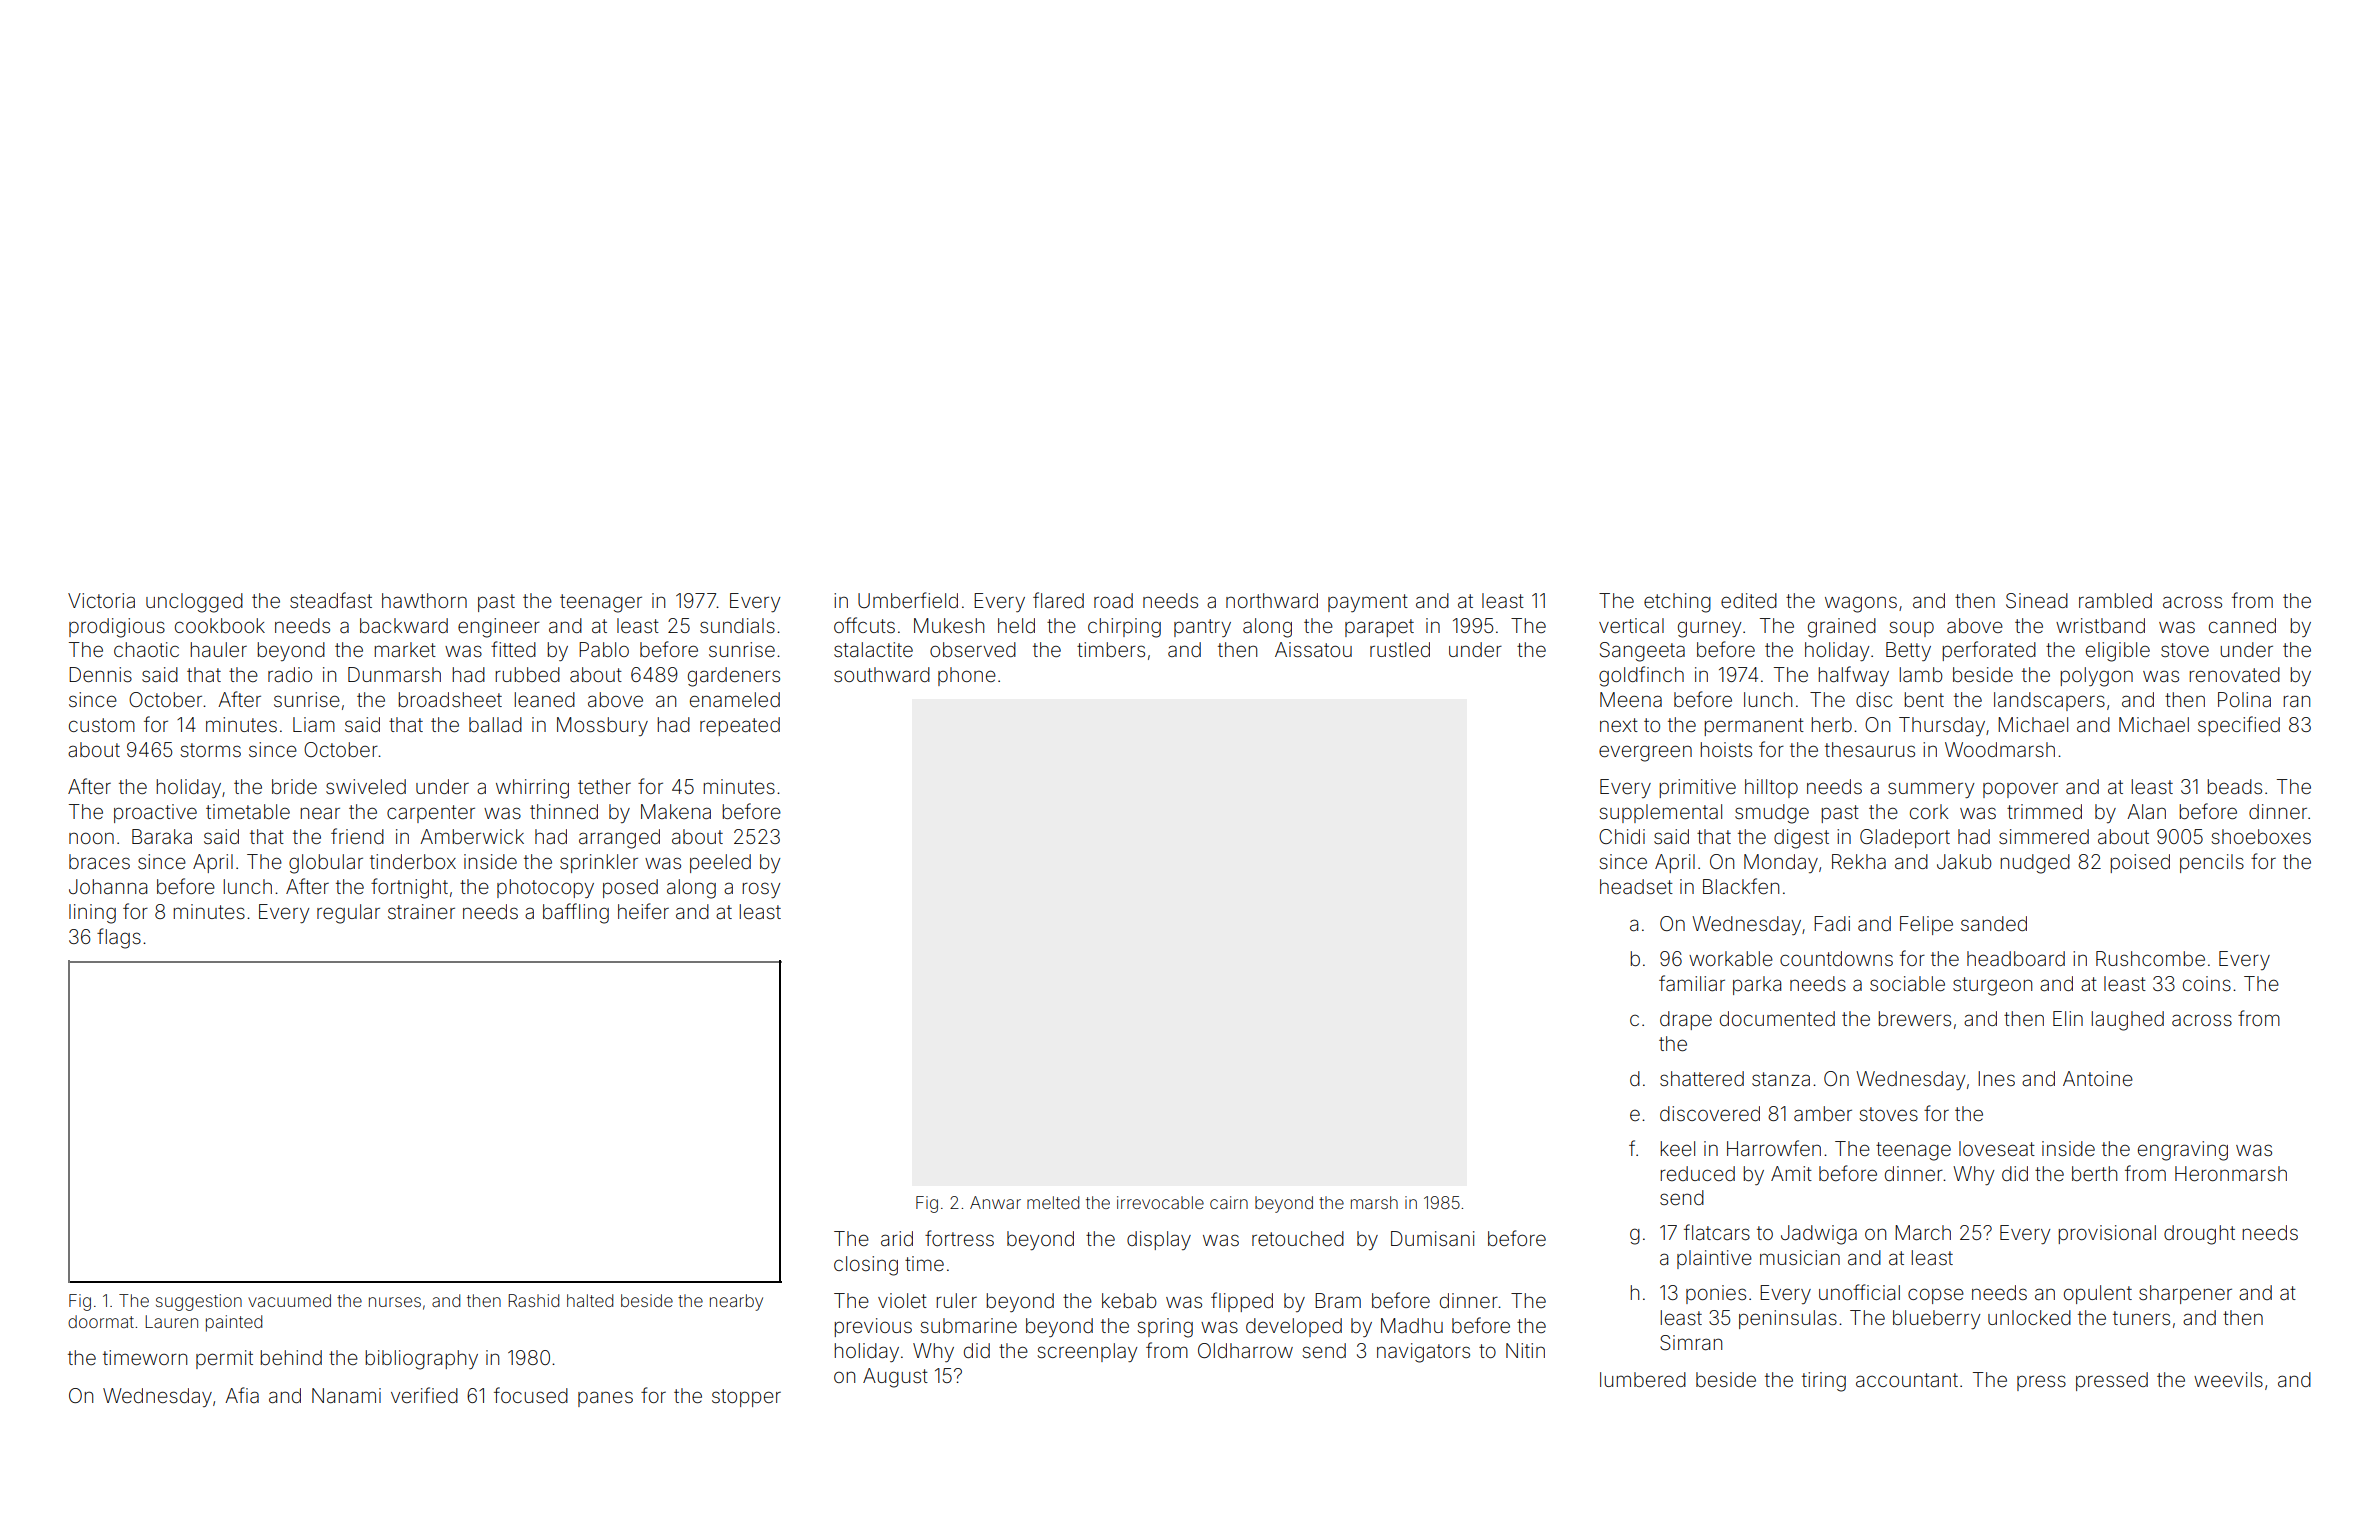  Describe the element at coordinates (895, 1378) in the screenshot. I see `August` at that location.
